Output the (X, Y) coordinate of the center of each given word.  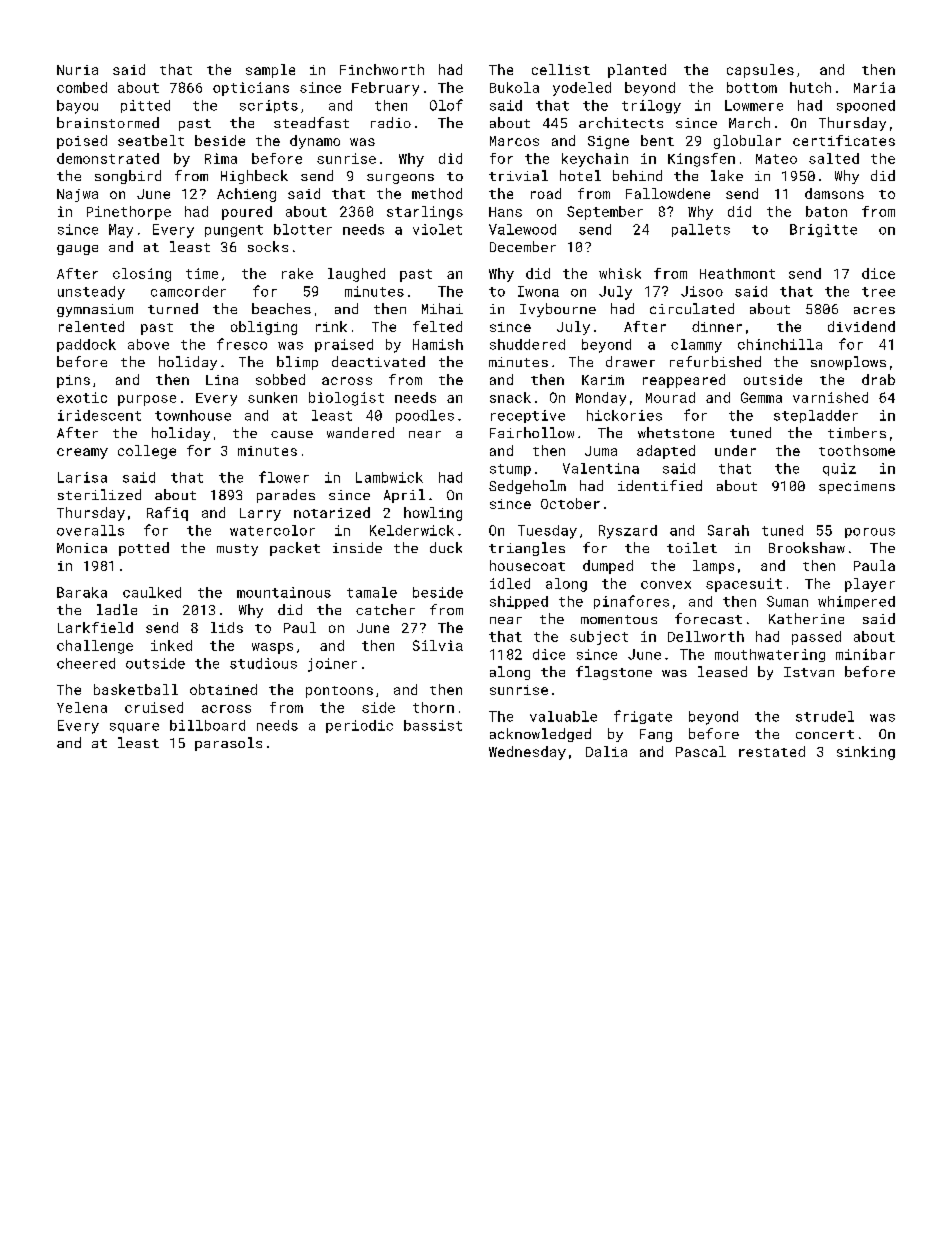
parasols (228, 744)
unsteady (91, 293)
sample (270, 71)
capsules (760, 71)
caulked (152, 592)
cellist (561, 69)
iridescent (99, 415)
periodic (359, 726)
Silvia (438, 645)
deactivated (378, 361)
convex (666, 585)
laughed (356, 275)
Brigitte (823, 230)
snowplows (848, 363)
